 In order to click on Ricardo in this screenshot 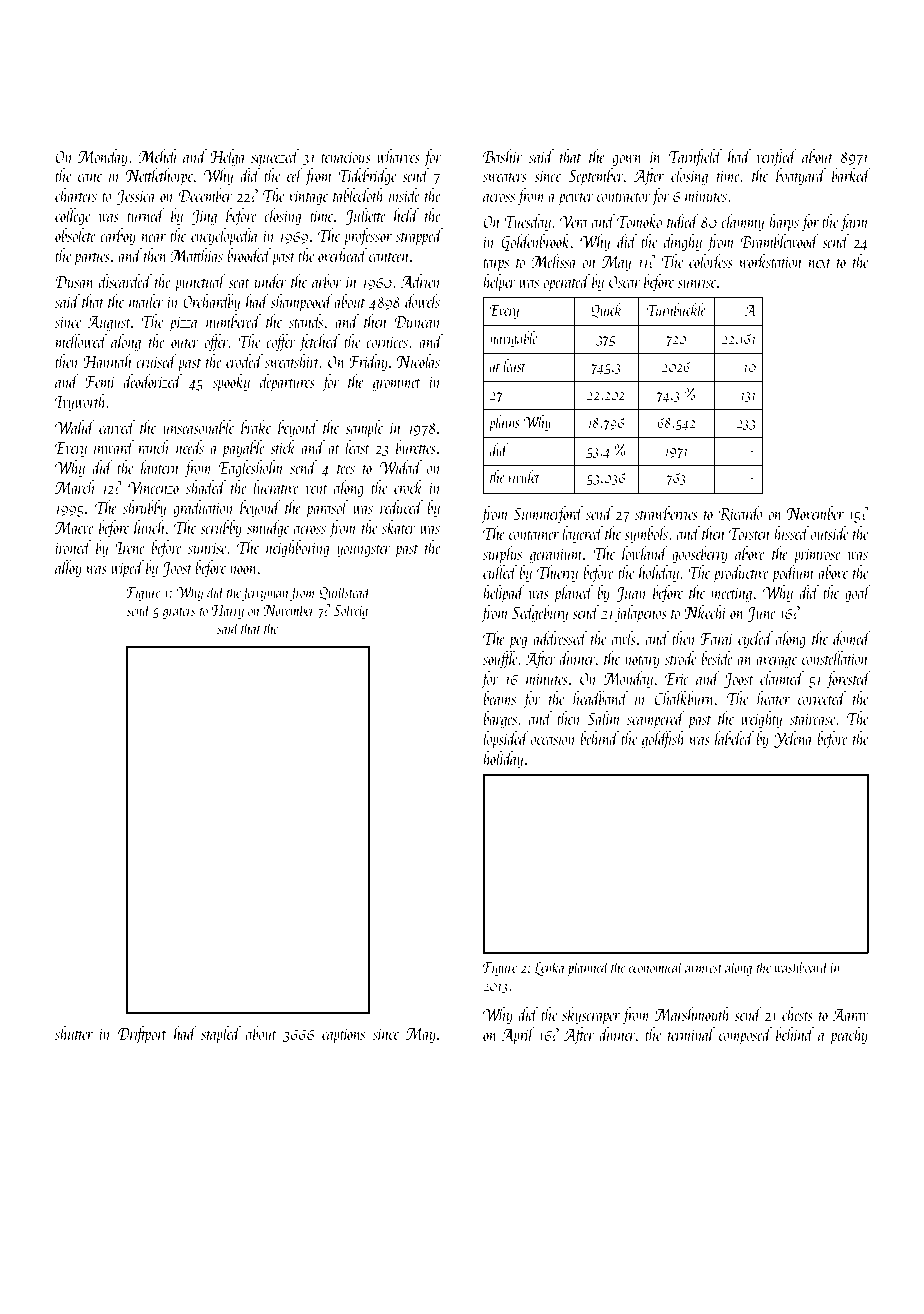, I will do `click(740, 514)`.
